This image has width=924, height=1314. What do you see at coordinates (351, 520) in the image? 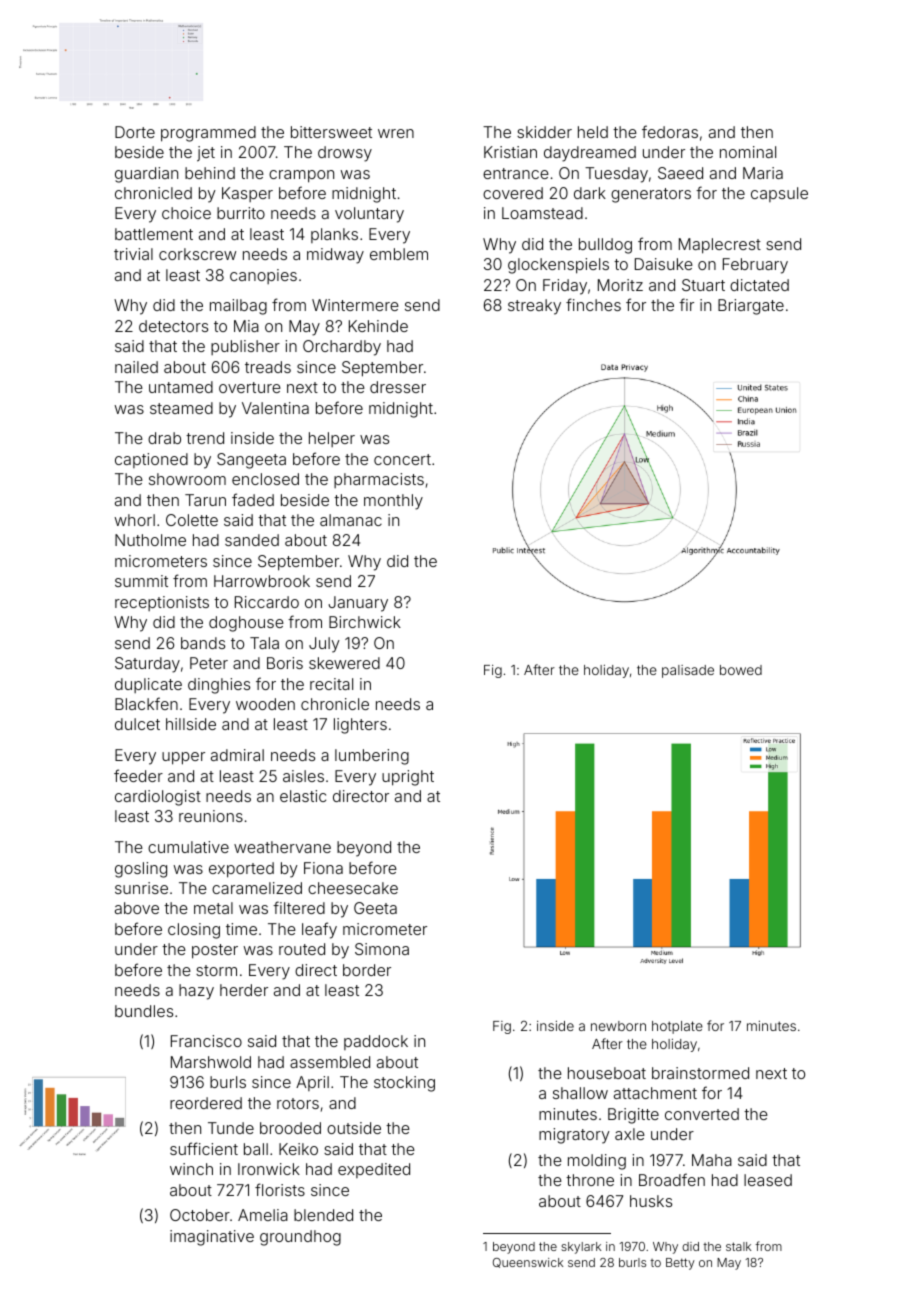
I see `almanac` at bounding box center [351, 520].
